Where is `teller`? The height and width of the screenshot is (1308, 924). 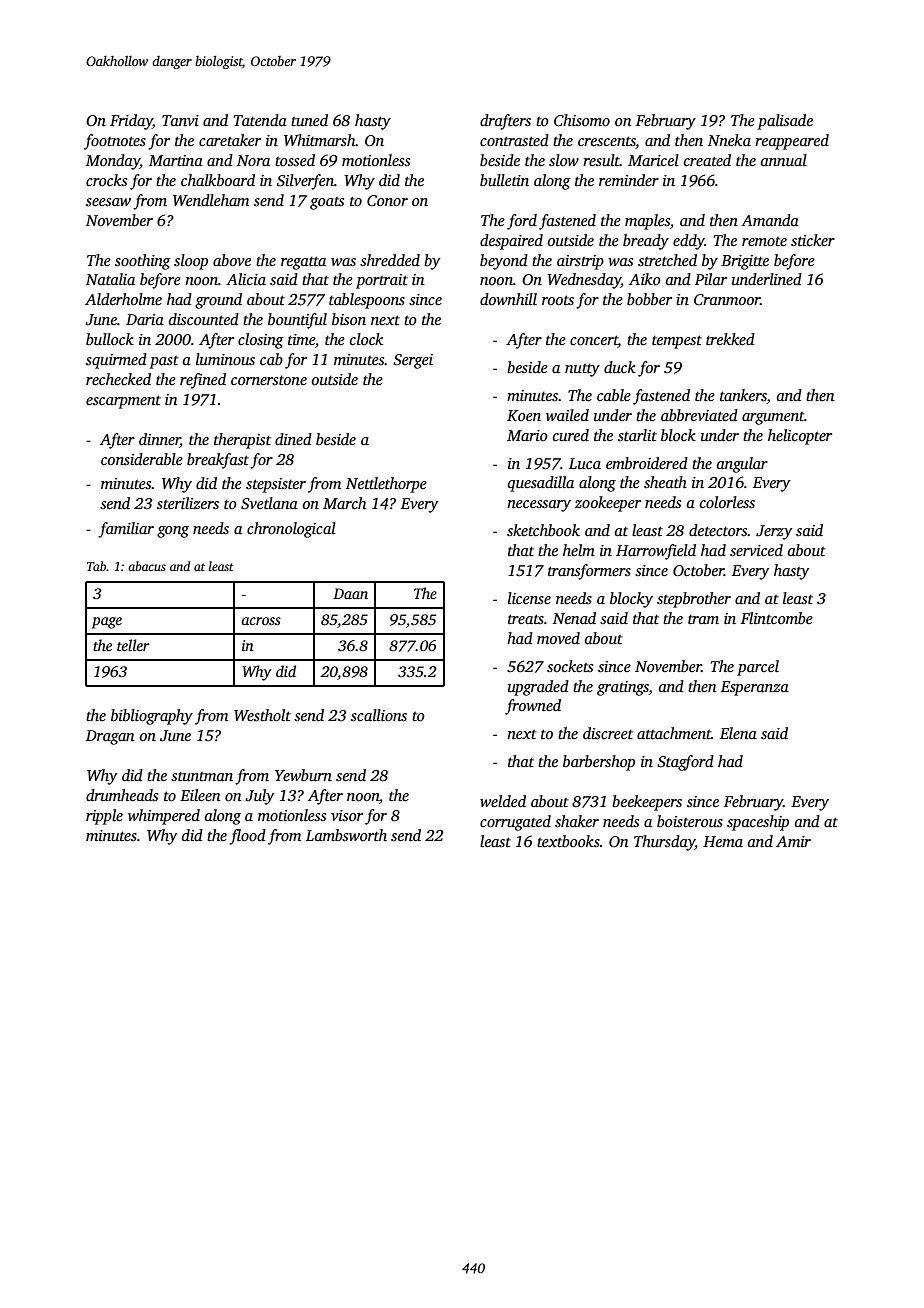 teller is located at coordinates (133, 645).
